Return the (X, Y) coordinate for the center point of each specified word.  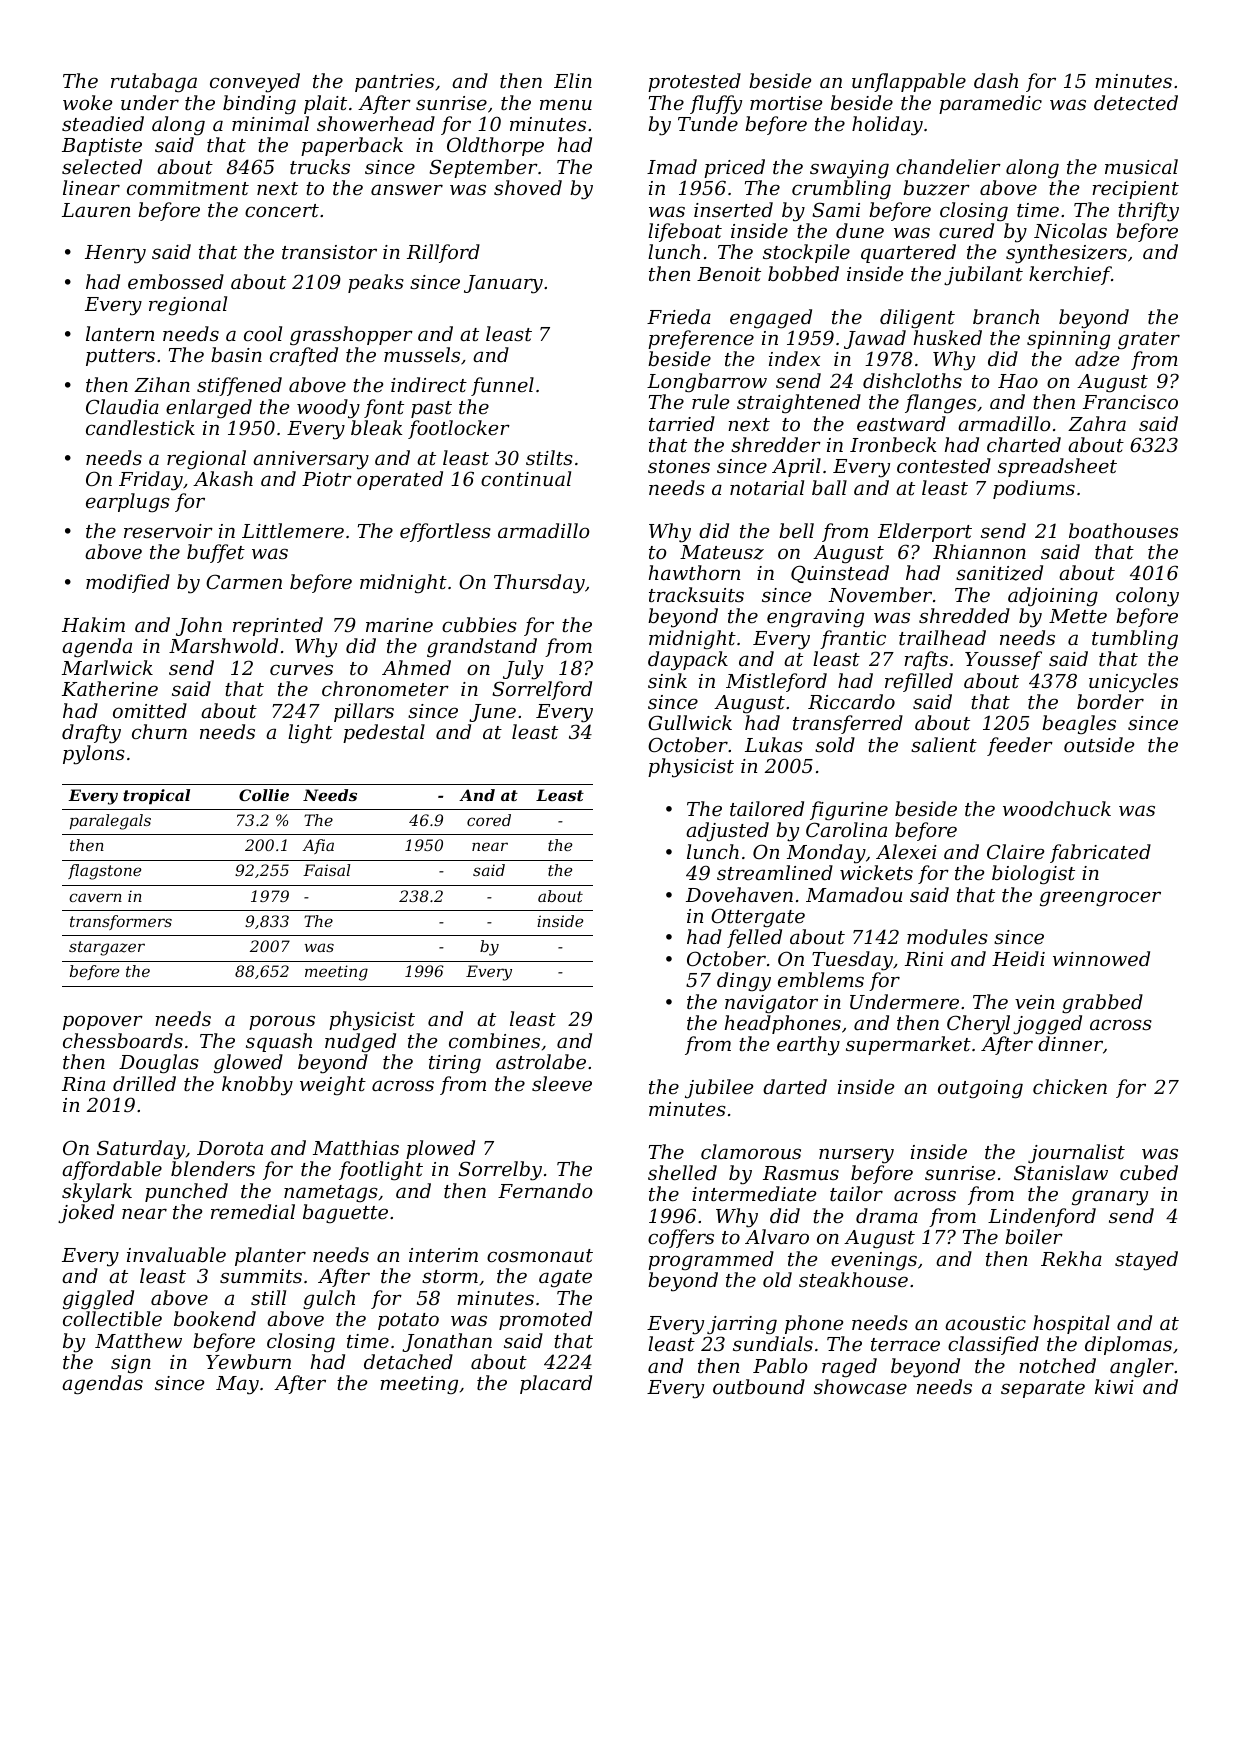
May (237, 1385)
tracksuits (696, 594)
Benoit (729, 274)
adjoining (1053, 597)
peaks (376, 283)
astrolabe (541, 1061)
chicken (1070, 1086)
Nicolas (1070, 231)
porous (282, 1022)
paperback (352, 146)
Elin (573, 80)
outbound (759, 1386)
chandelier (948, 166)
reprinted (278, 626)
